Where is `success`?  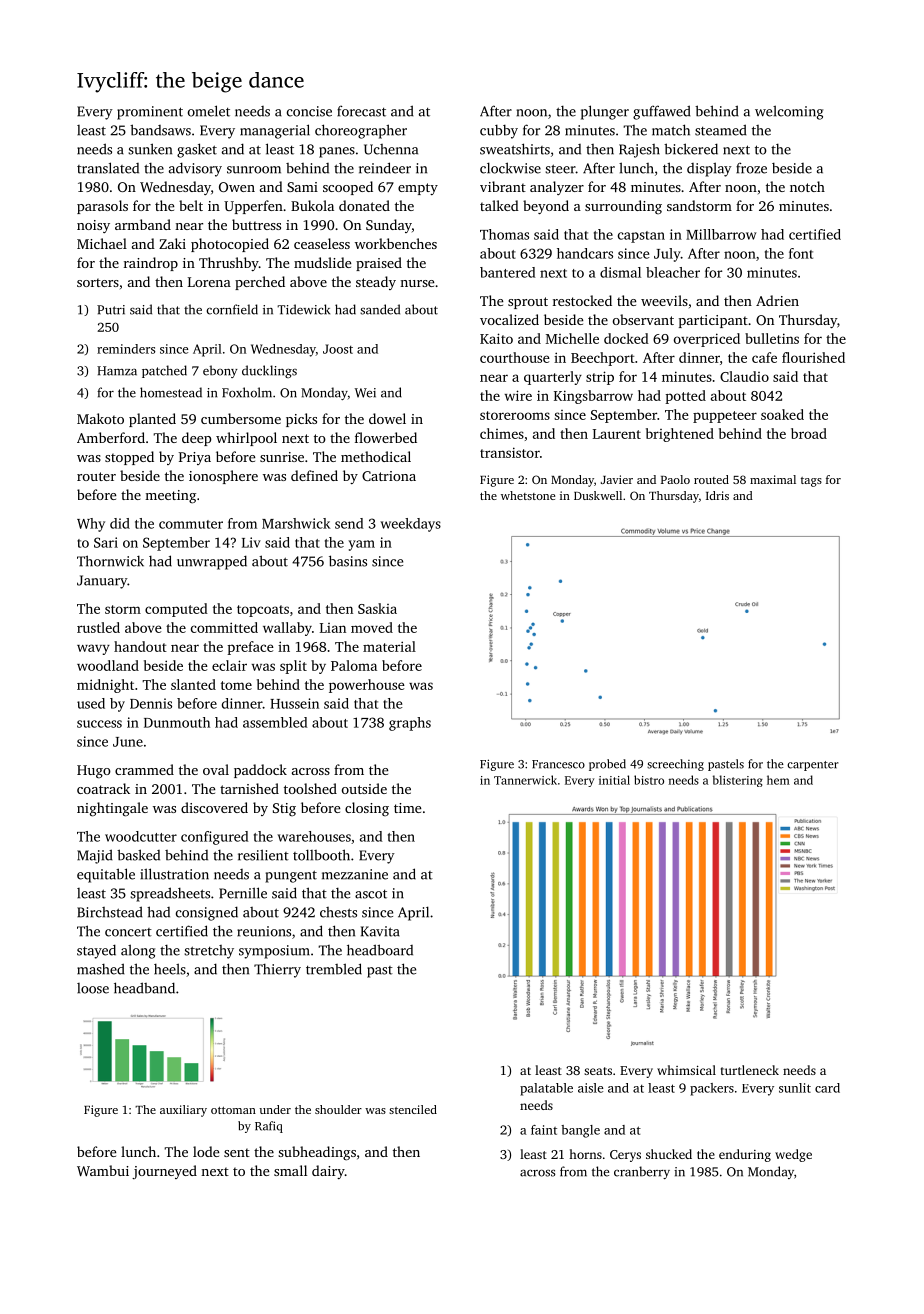 success is located at coordinates (99, 724).
